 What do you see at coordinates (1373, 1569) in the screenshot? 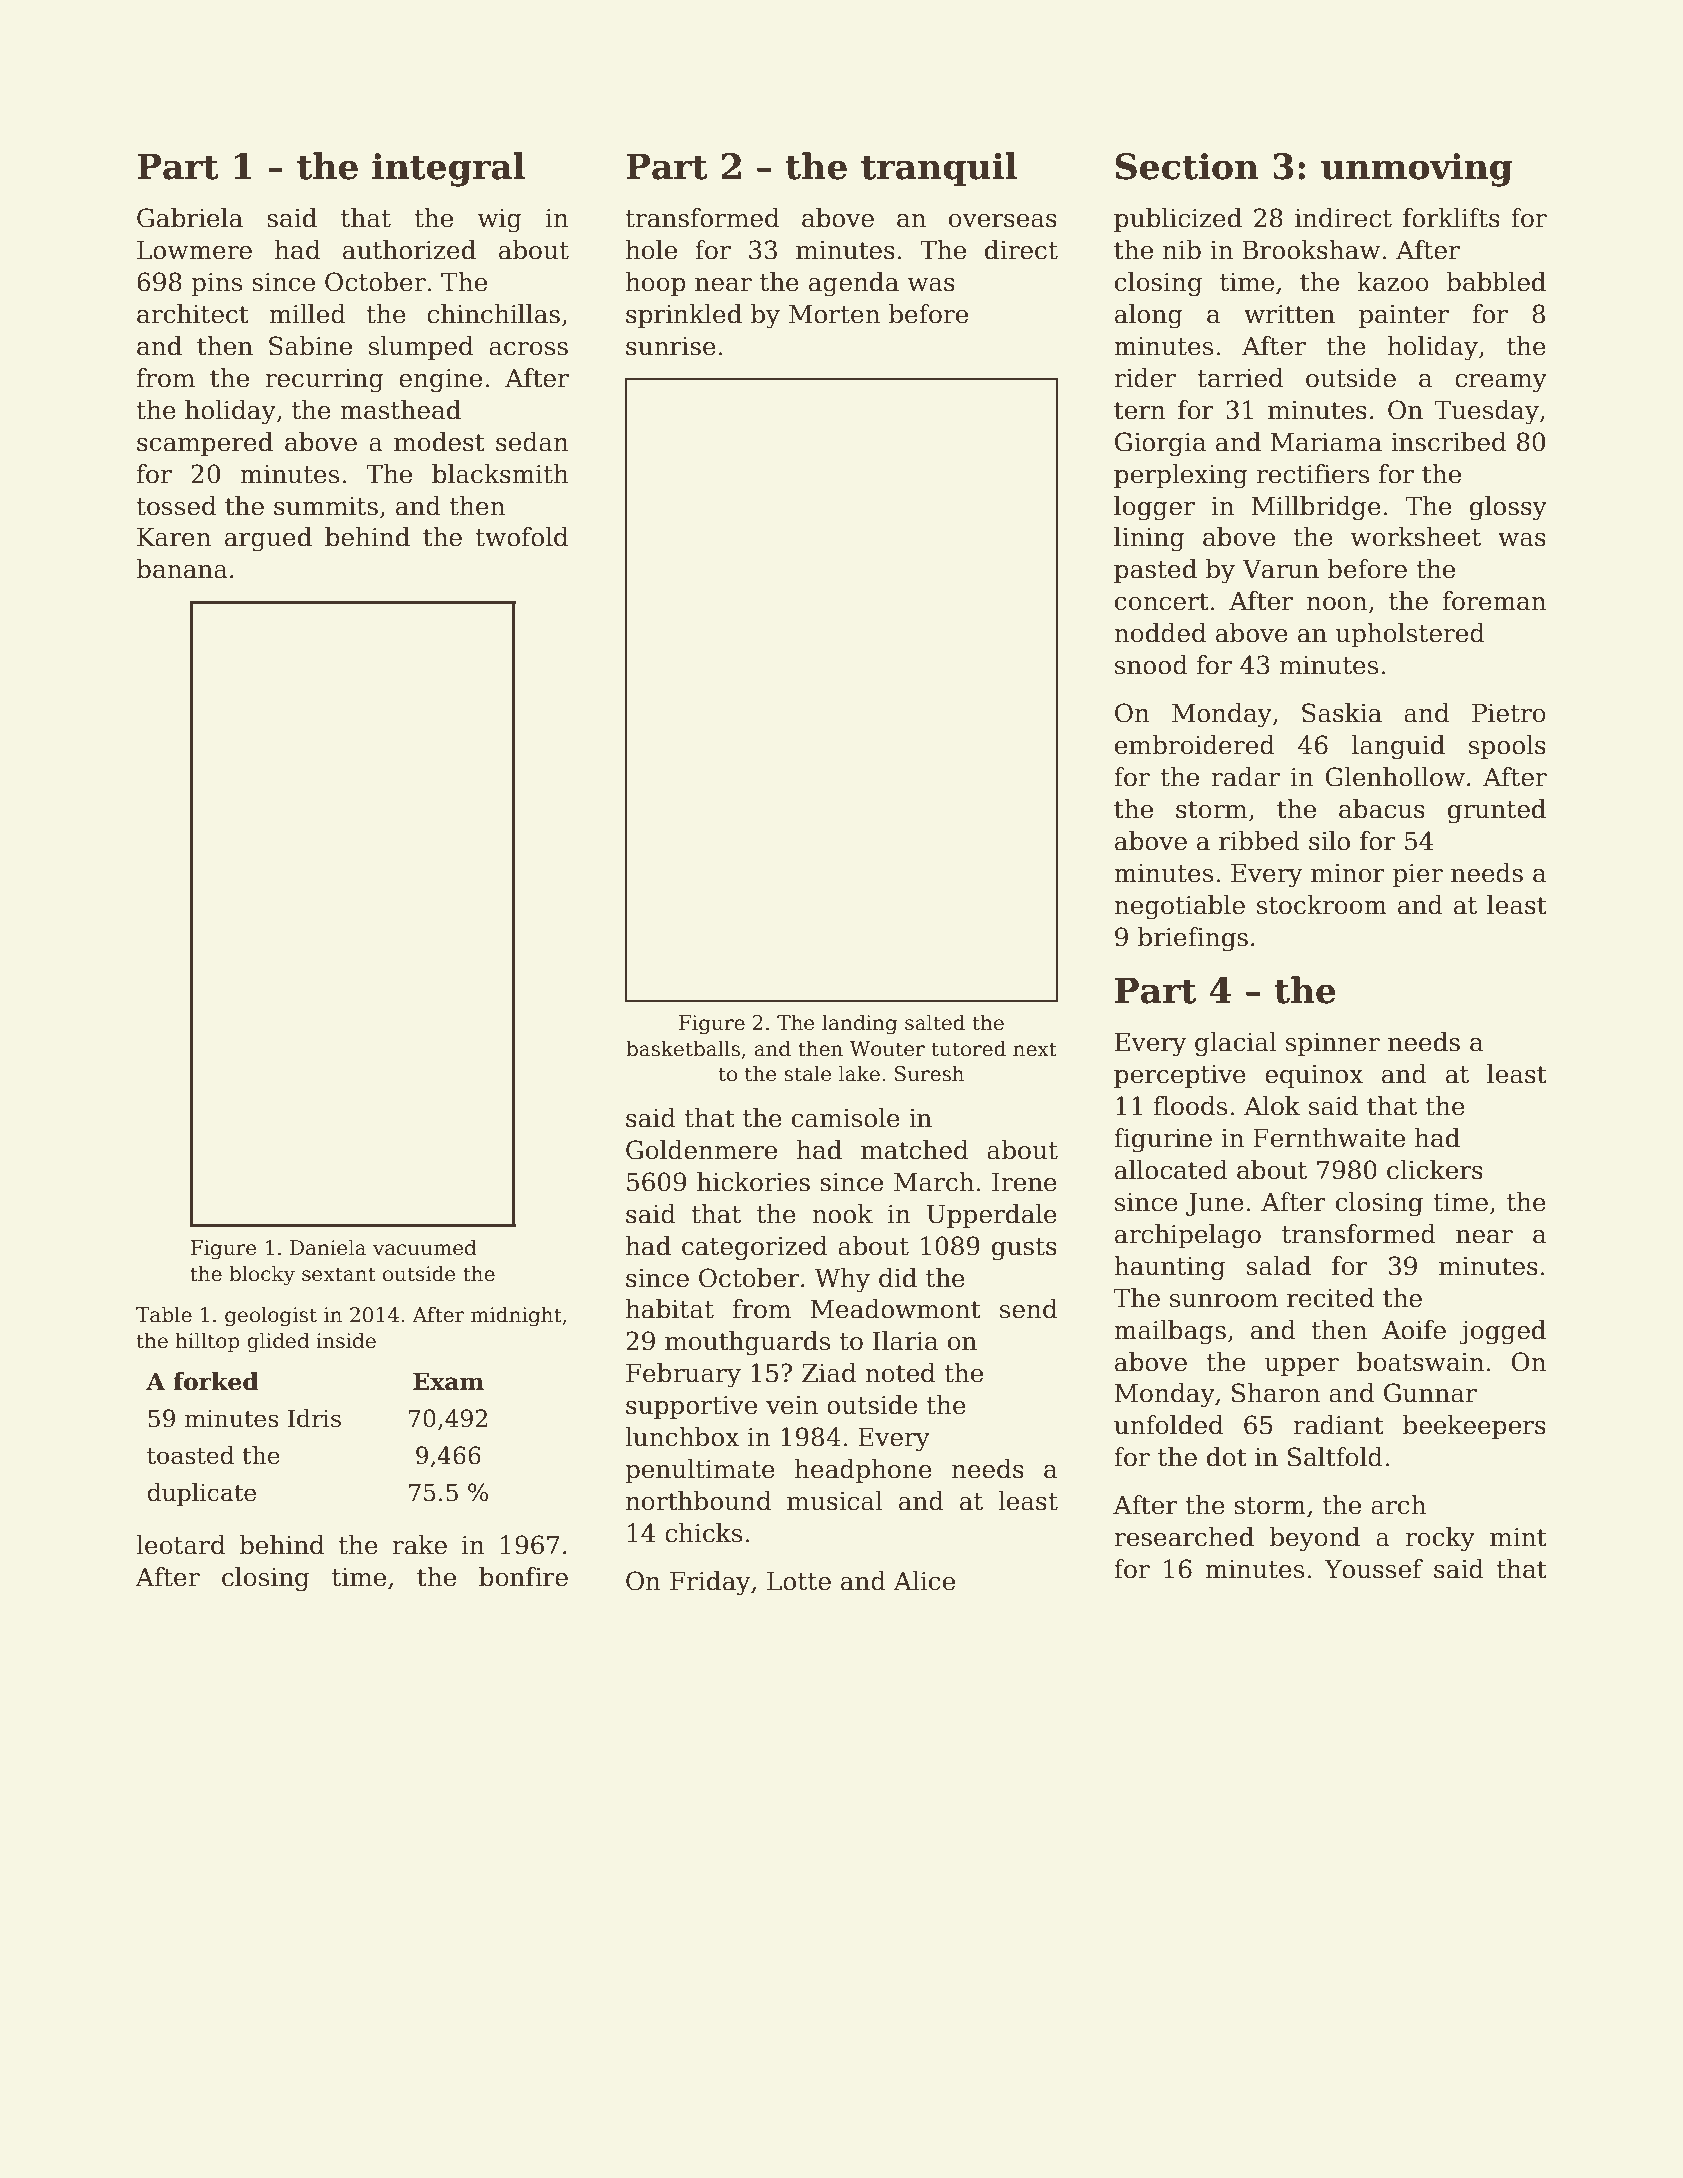
I see `Youssef` at bounding box center [1373, 1569].
